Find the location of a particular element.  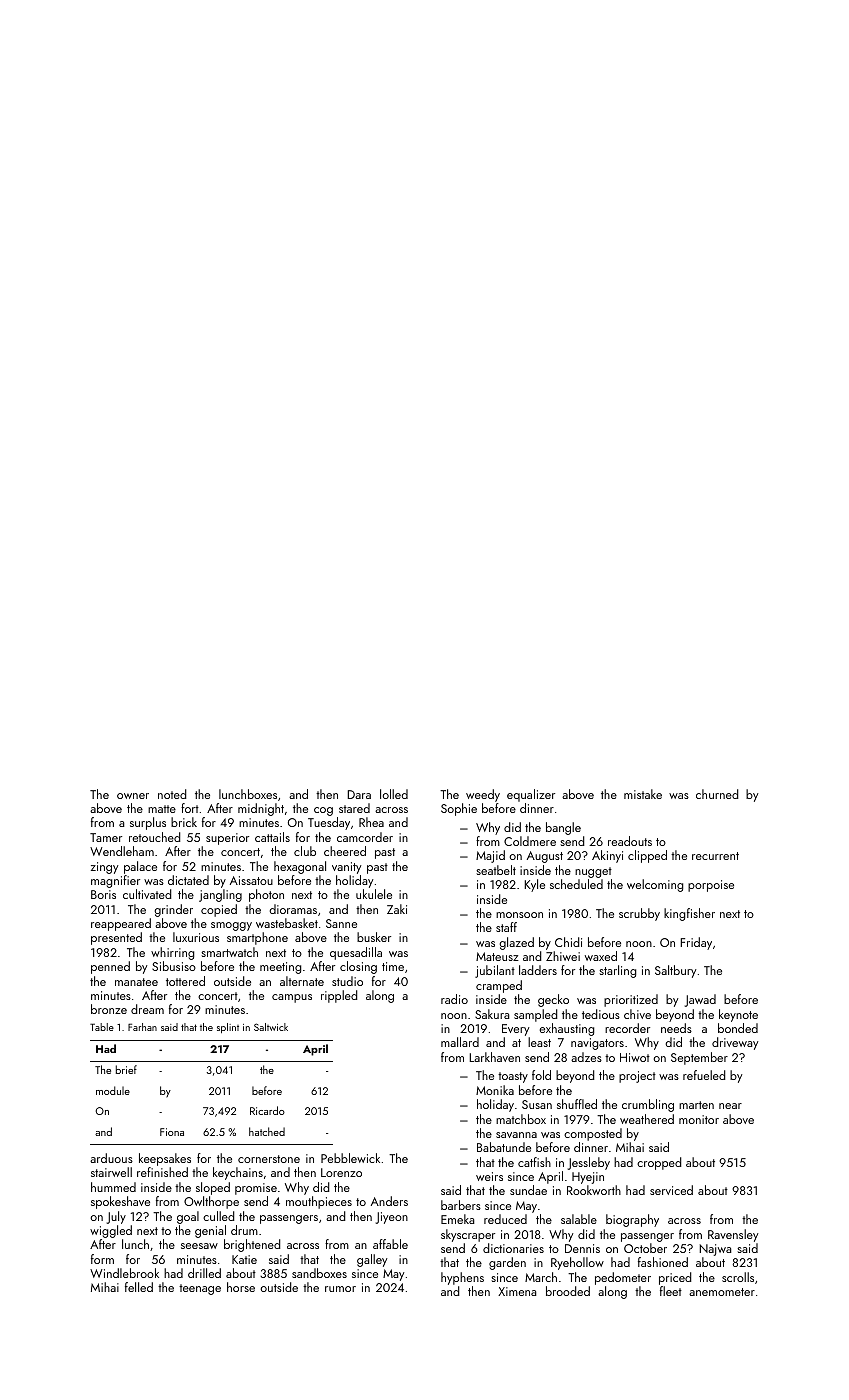

felled is located at coordinates (139, 1287).
